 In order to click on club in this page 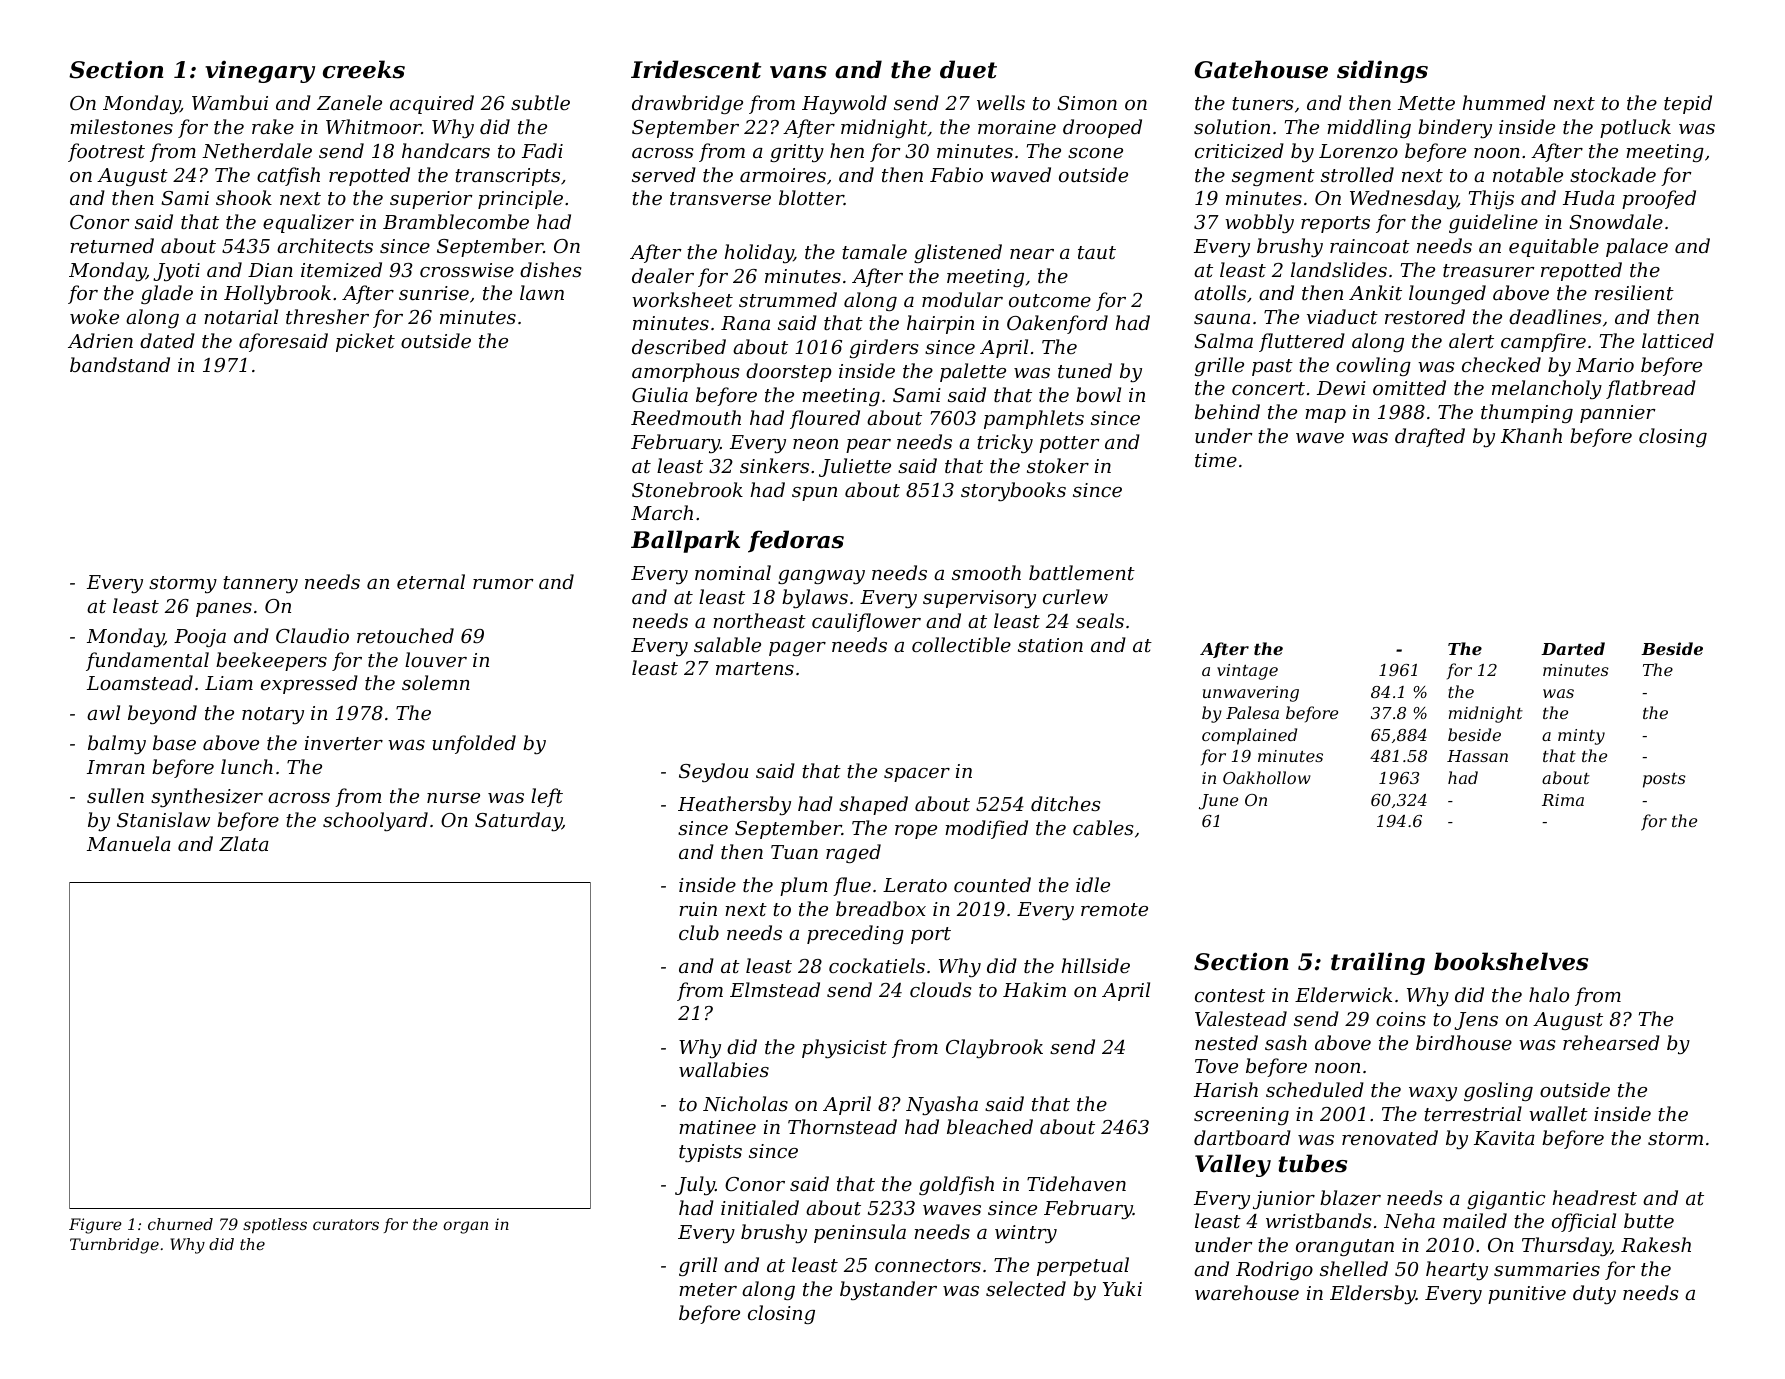, I will do `click(699, 932)`.
